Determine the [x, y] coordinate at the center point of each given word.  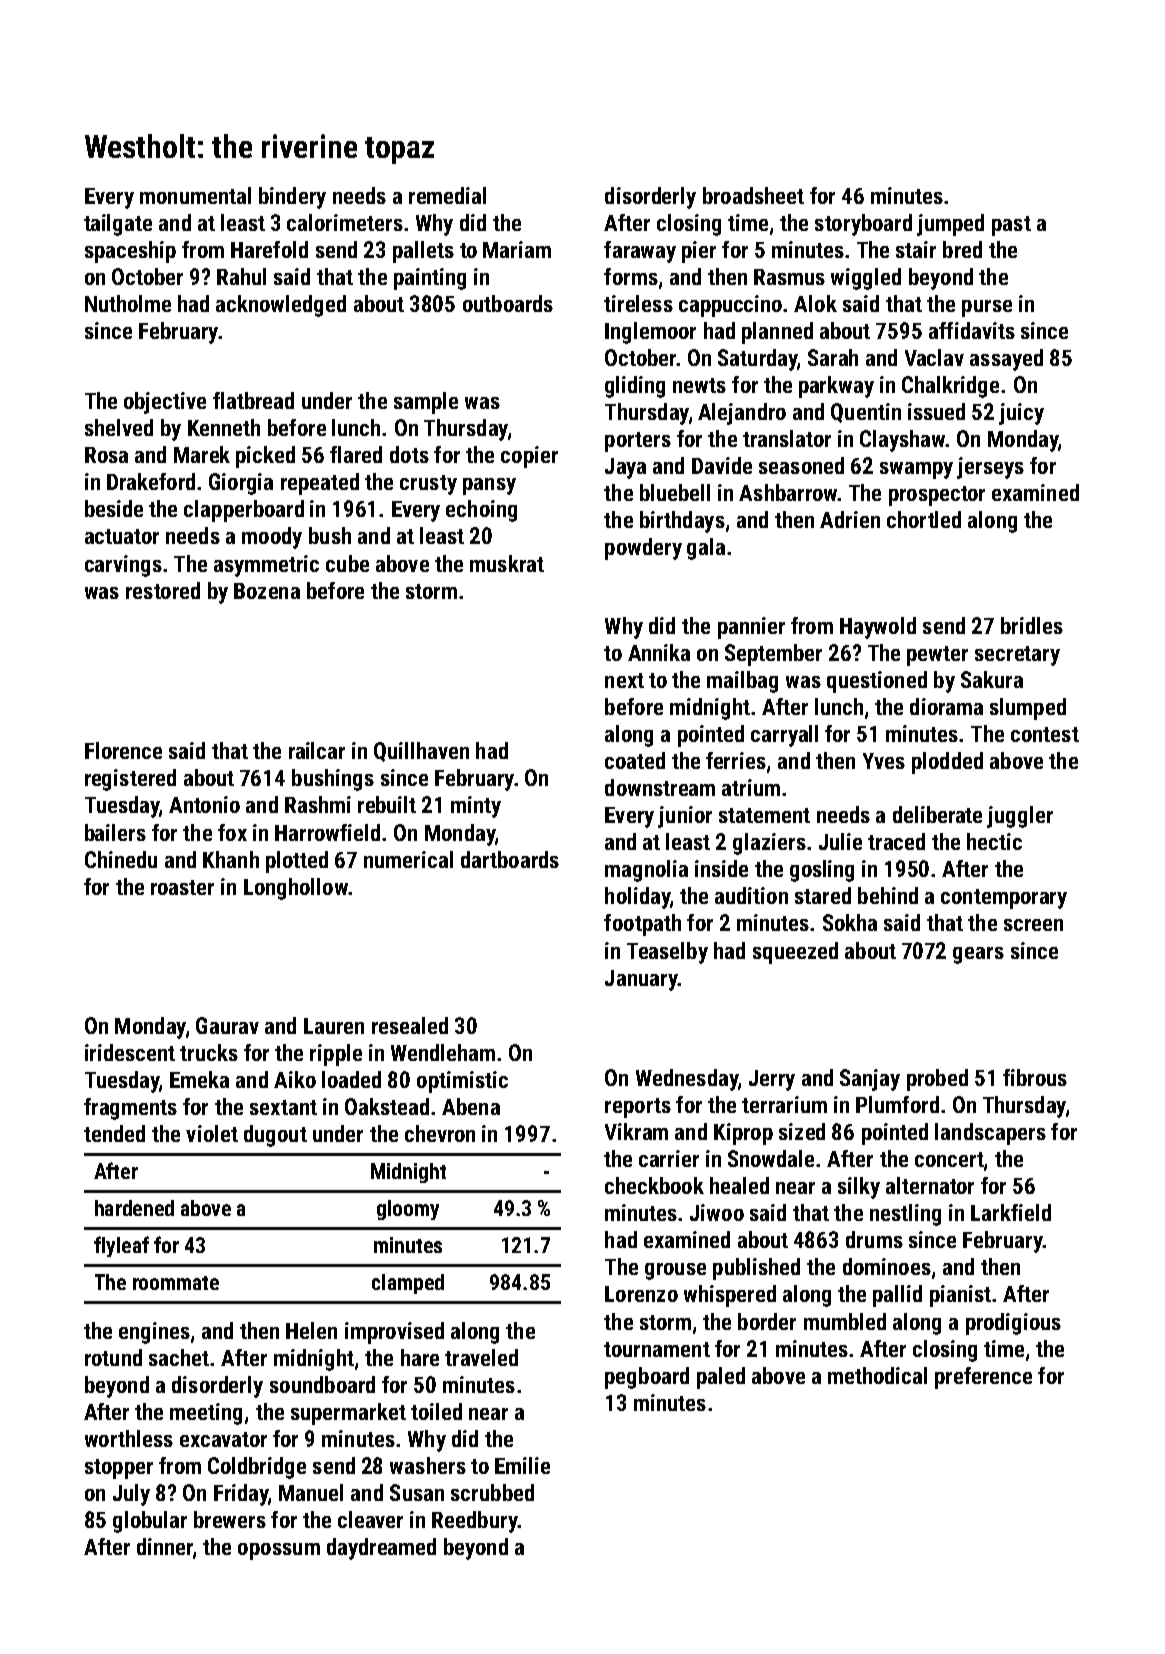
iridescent [130, 1052]
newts [699, 385]
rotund [113, 1357]
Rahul [241, 276]
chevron [440, 1133]
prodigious [1013, 1324]
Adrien [850, 519]
